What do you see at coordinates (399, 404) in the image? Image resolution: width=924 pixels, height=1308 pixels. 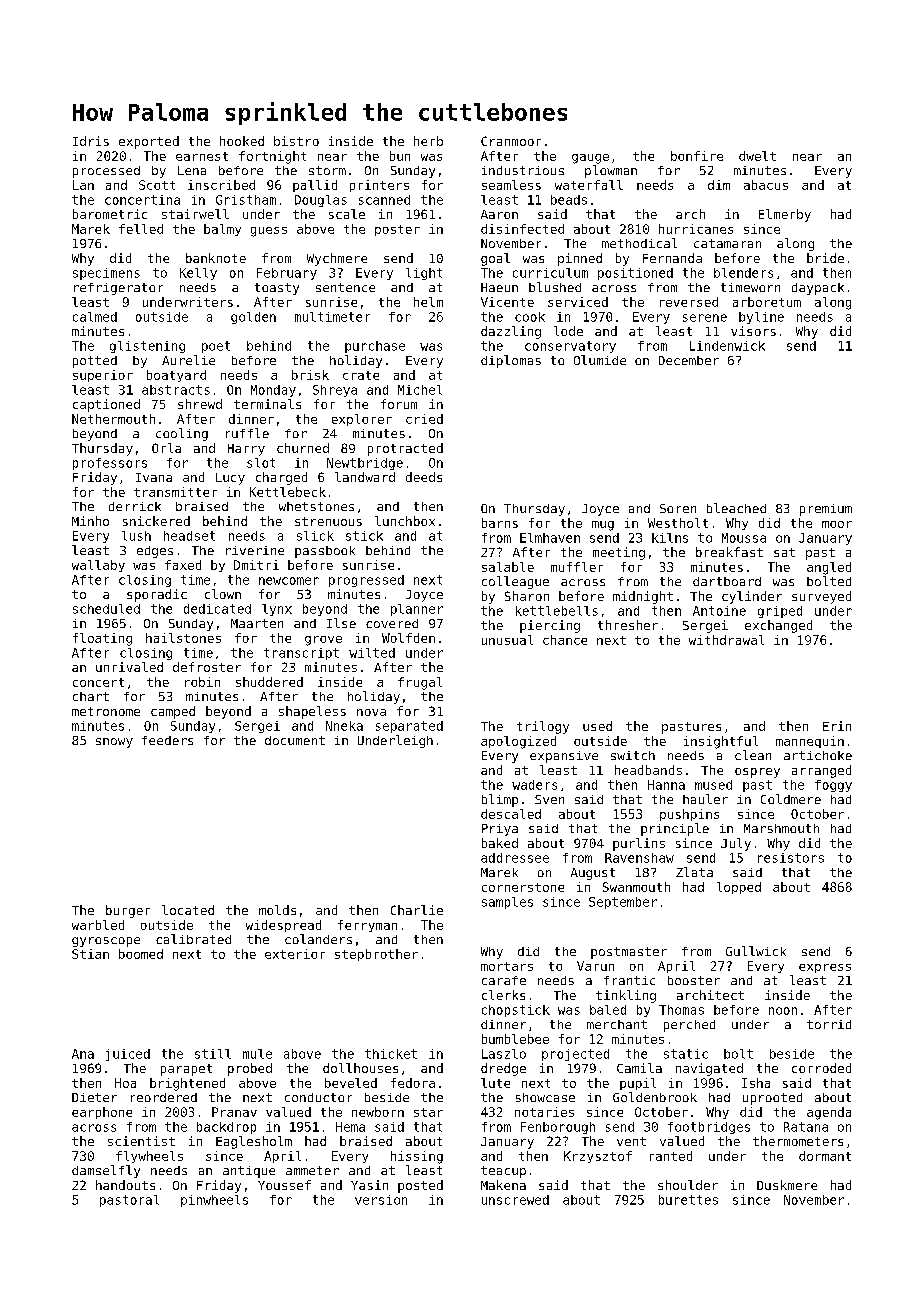 I see `forum` at bounding box center [399, 404].
